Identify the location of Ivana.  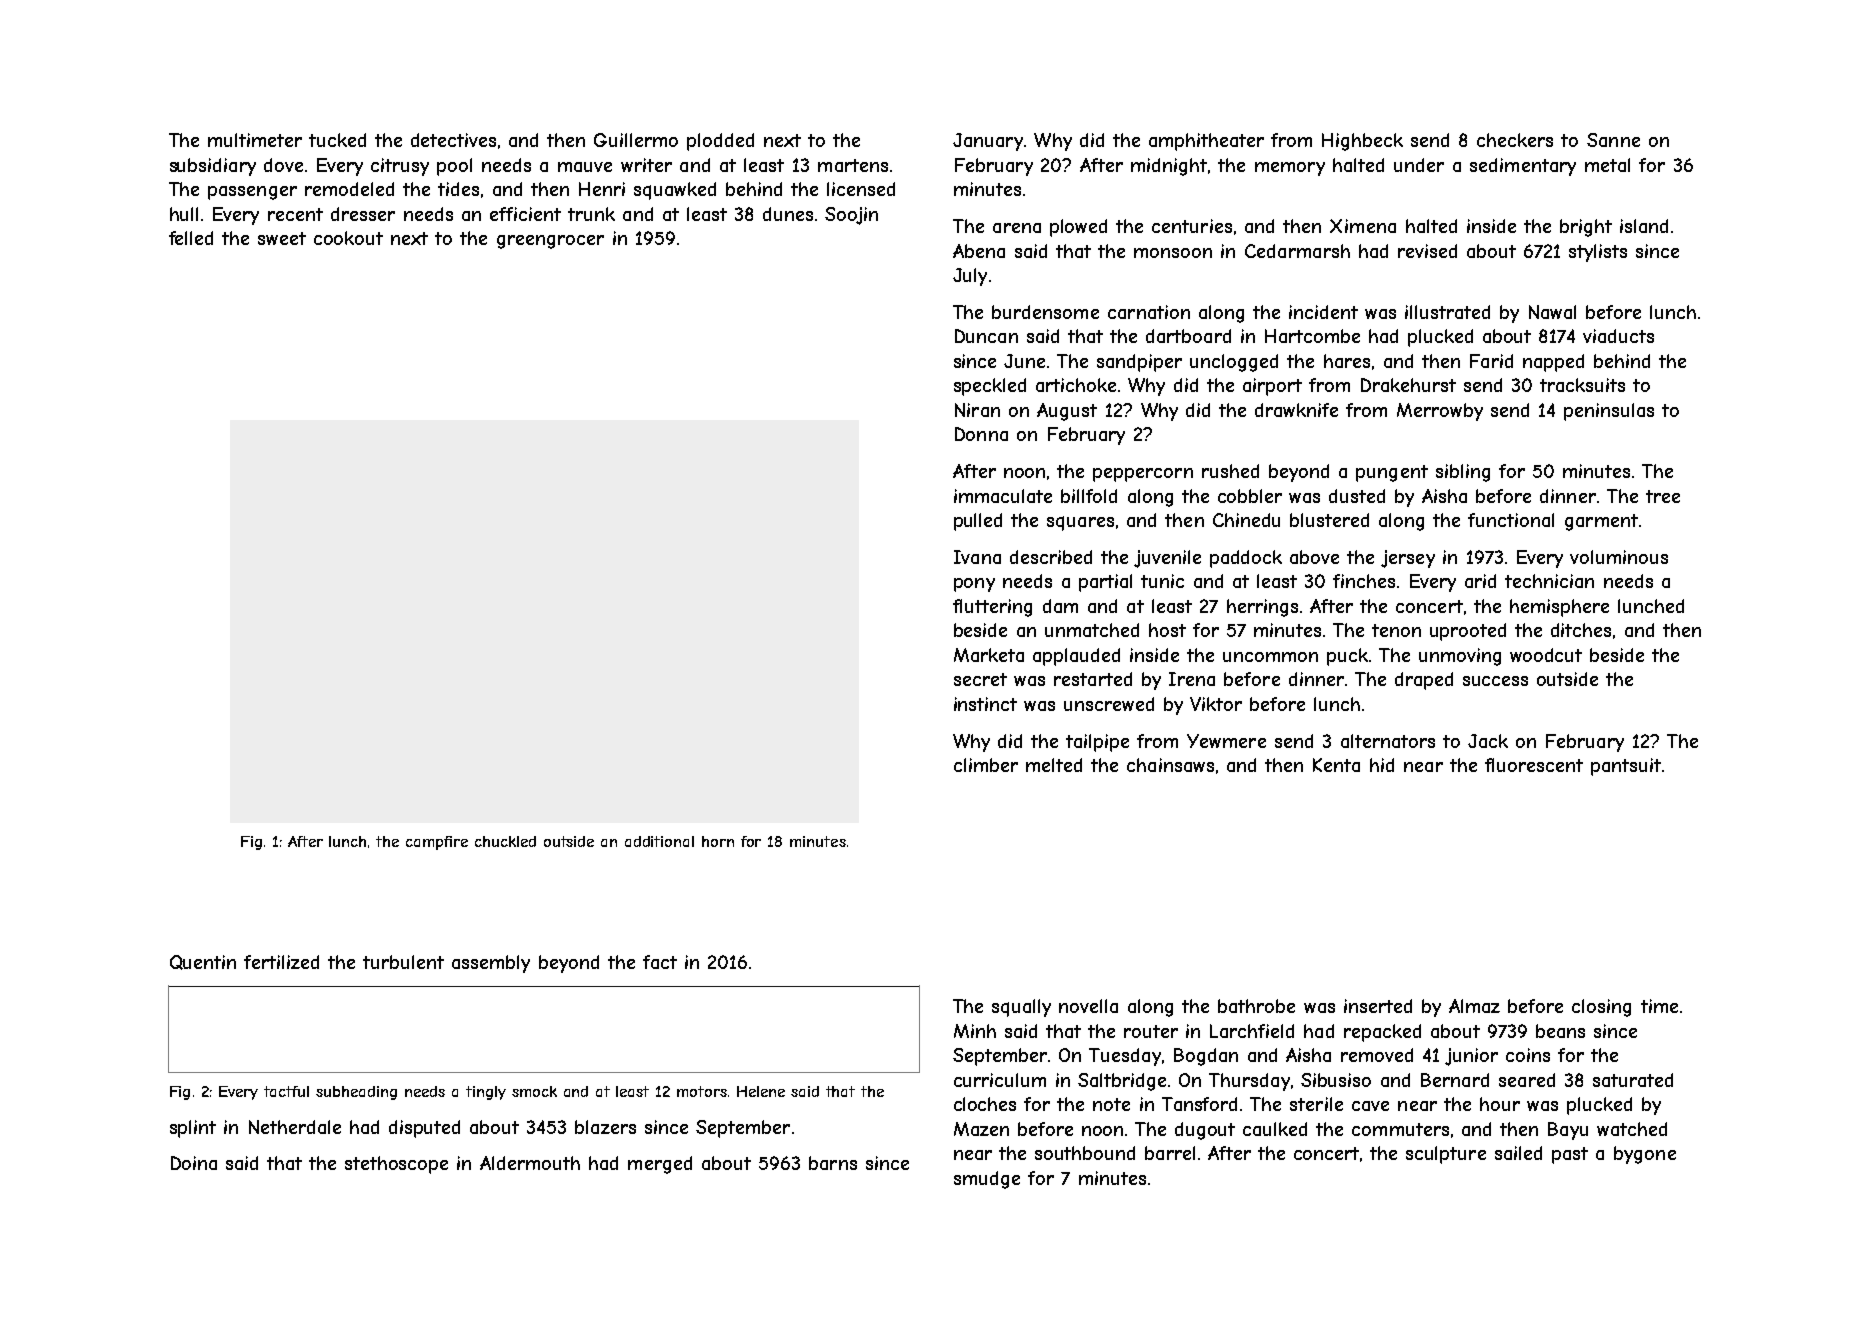
(977, 557).
